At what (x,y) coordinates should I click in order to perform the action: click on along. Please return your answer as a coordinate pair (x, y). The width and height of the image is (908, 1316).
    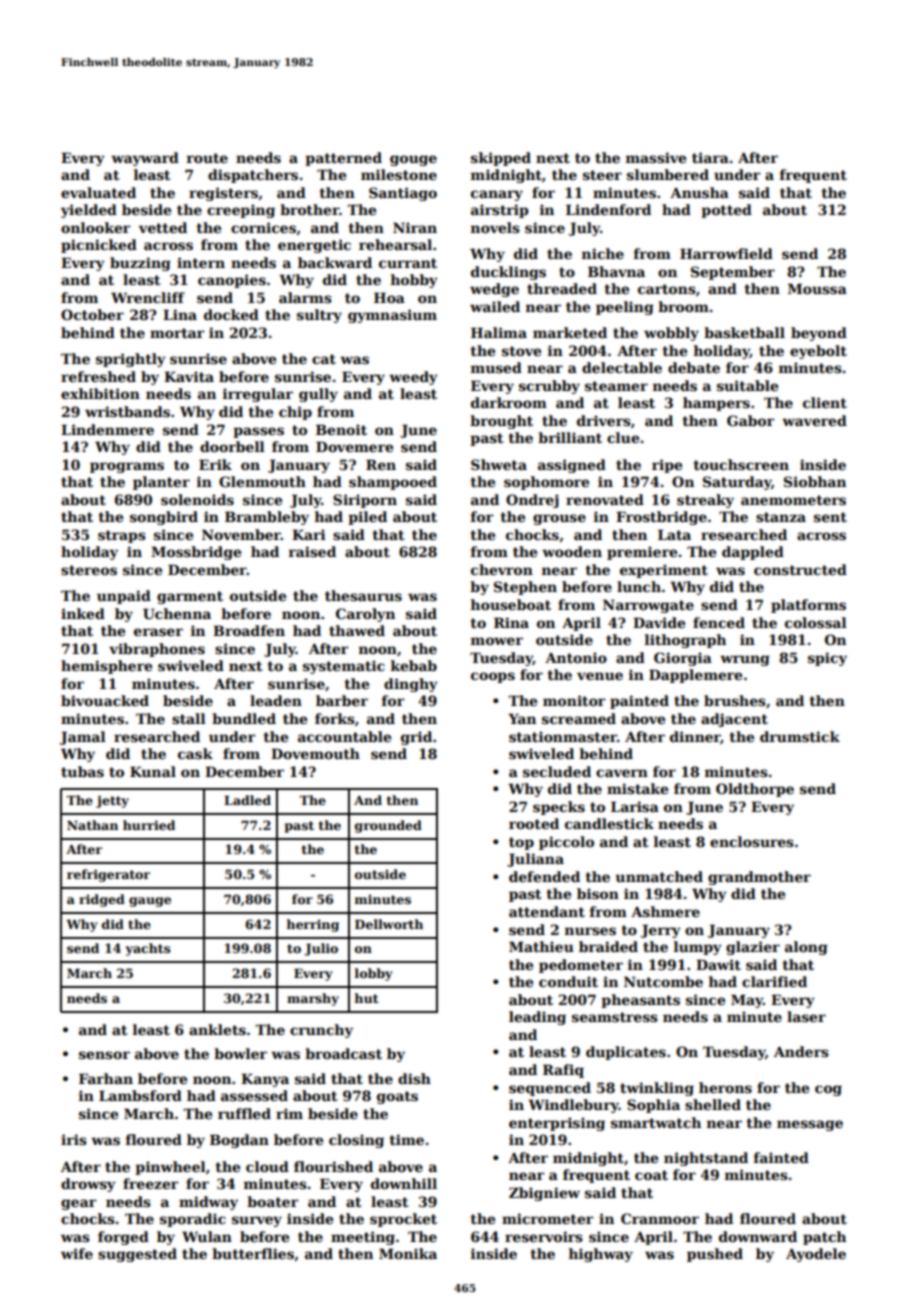
    Looking at the image, I should click on (806, 948).
